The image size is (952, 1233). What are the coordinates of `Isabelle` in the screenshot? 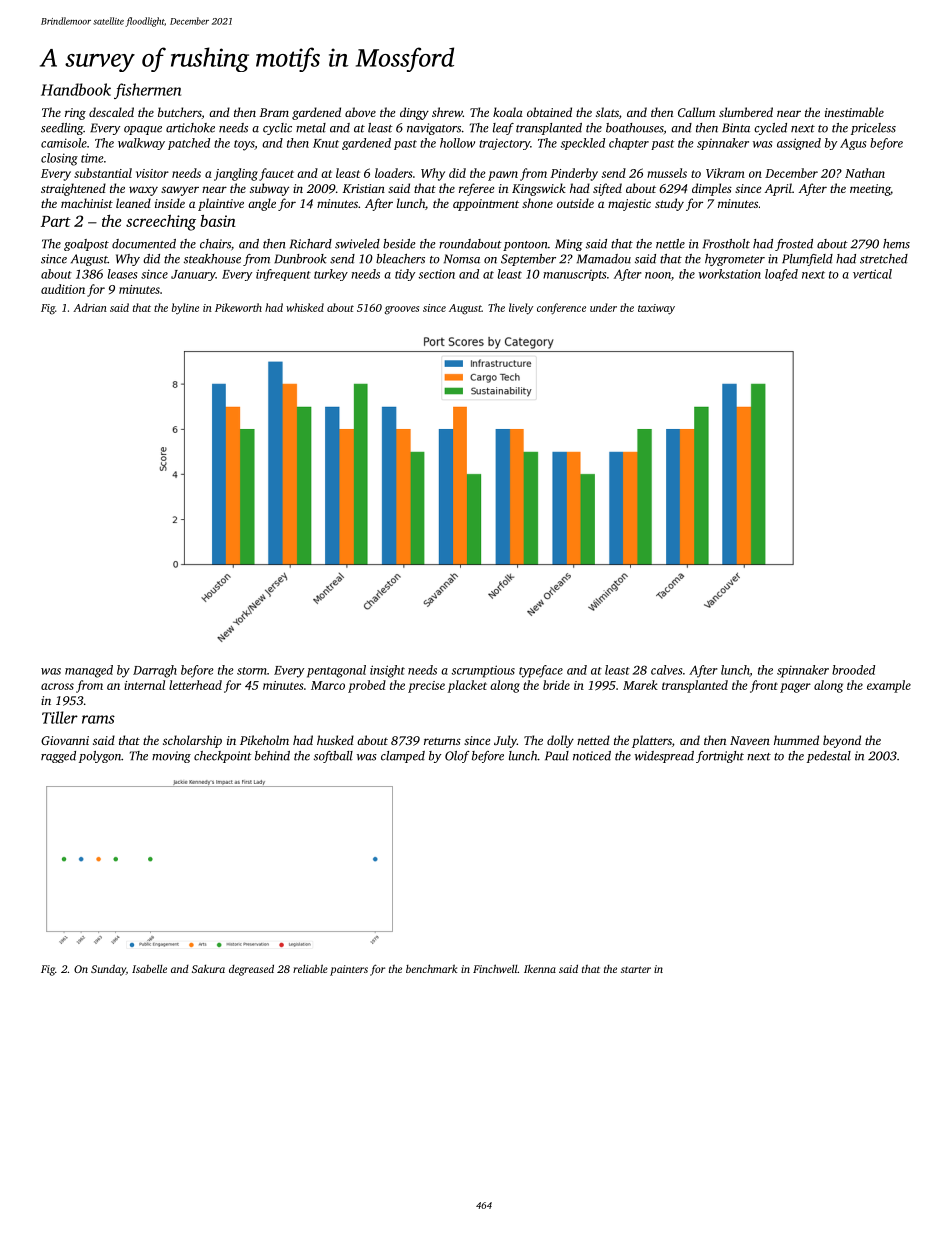 It's located at (149, 969).
